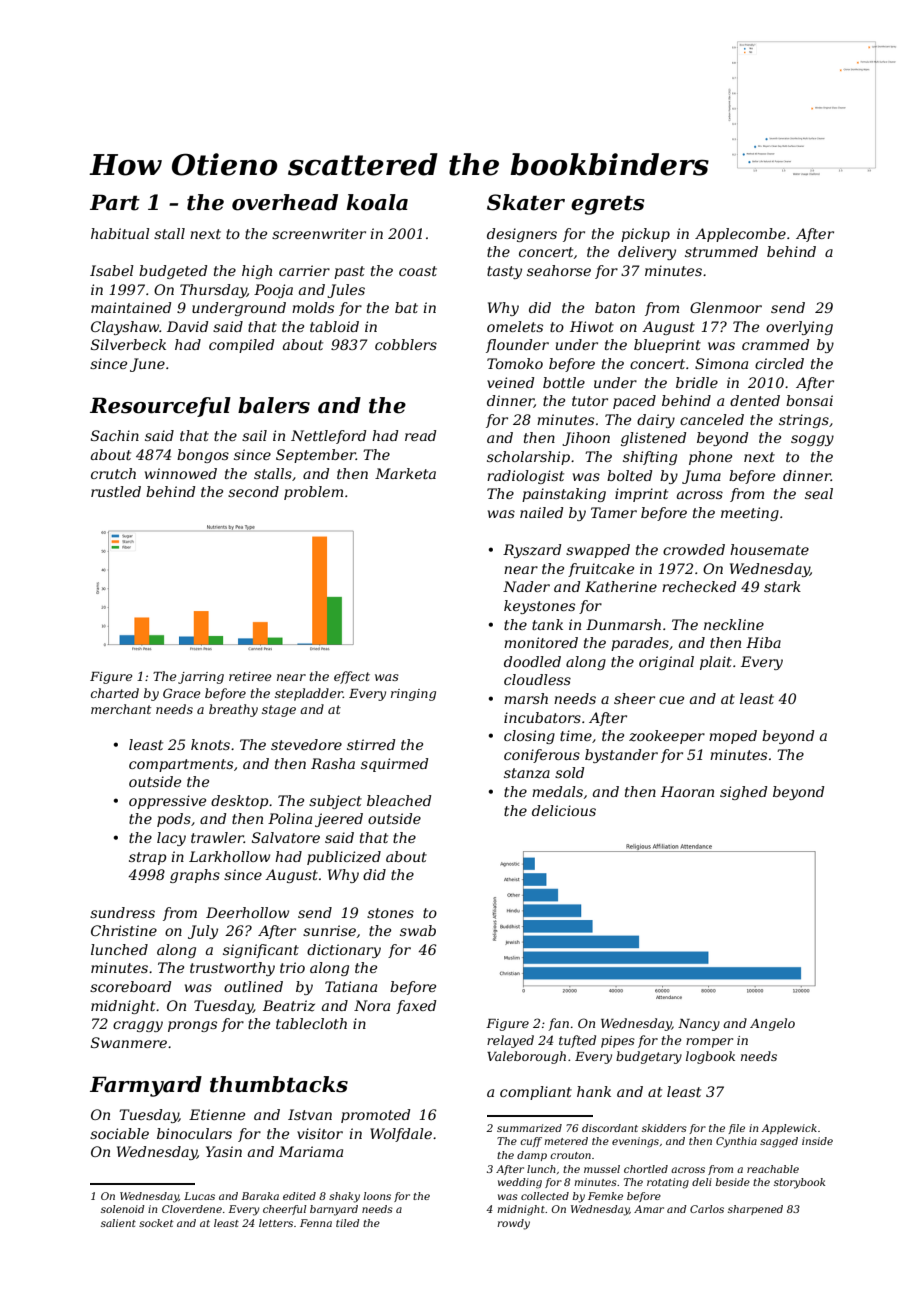 The width and height of the screenshot is (924, 1311). What do you see at coordinates (156, 1223) in the screenshot?
I see `socket` at bounding box center [156, 1223].
